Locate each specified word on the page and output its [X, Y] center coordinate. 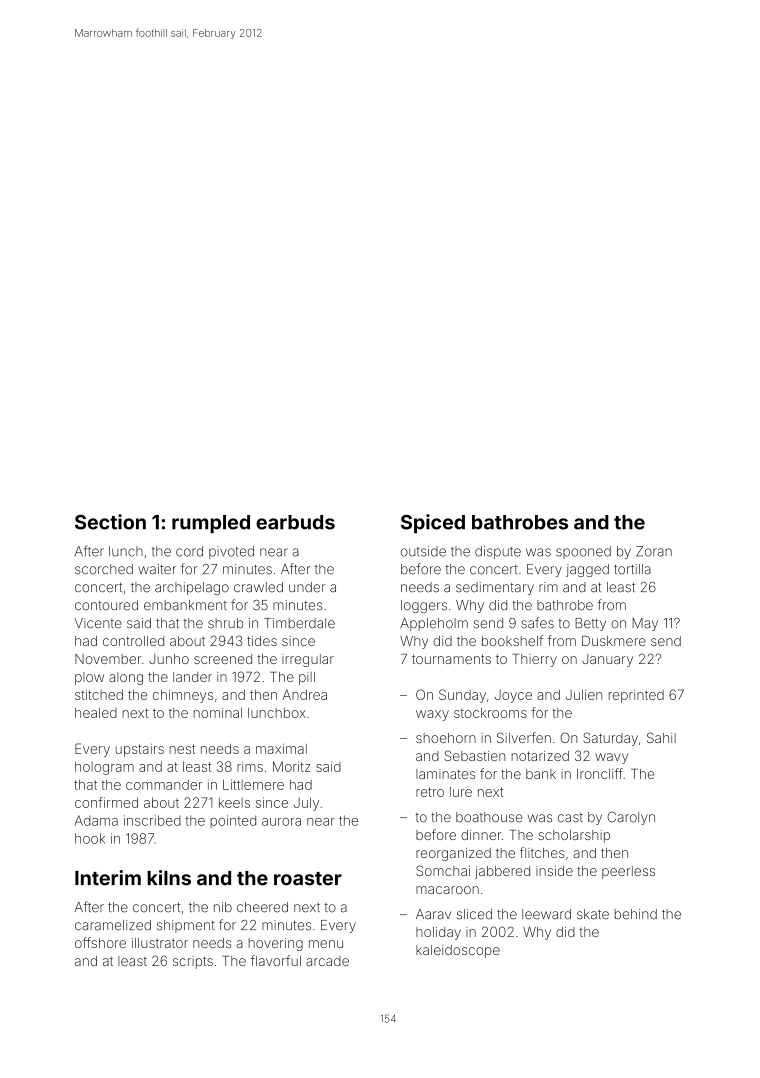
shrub [225, 623]
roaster [308, 879]
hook [90, 838]
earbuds [295, 522]
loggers [424, 606]
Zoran [654, 551]
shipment [186, 926]
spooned [583, 552]
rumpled [211, 524]
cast [570, 818]
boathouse [489, 817]
